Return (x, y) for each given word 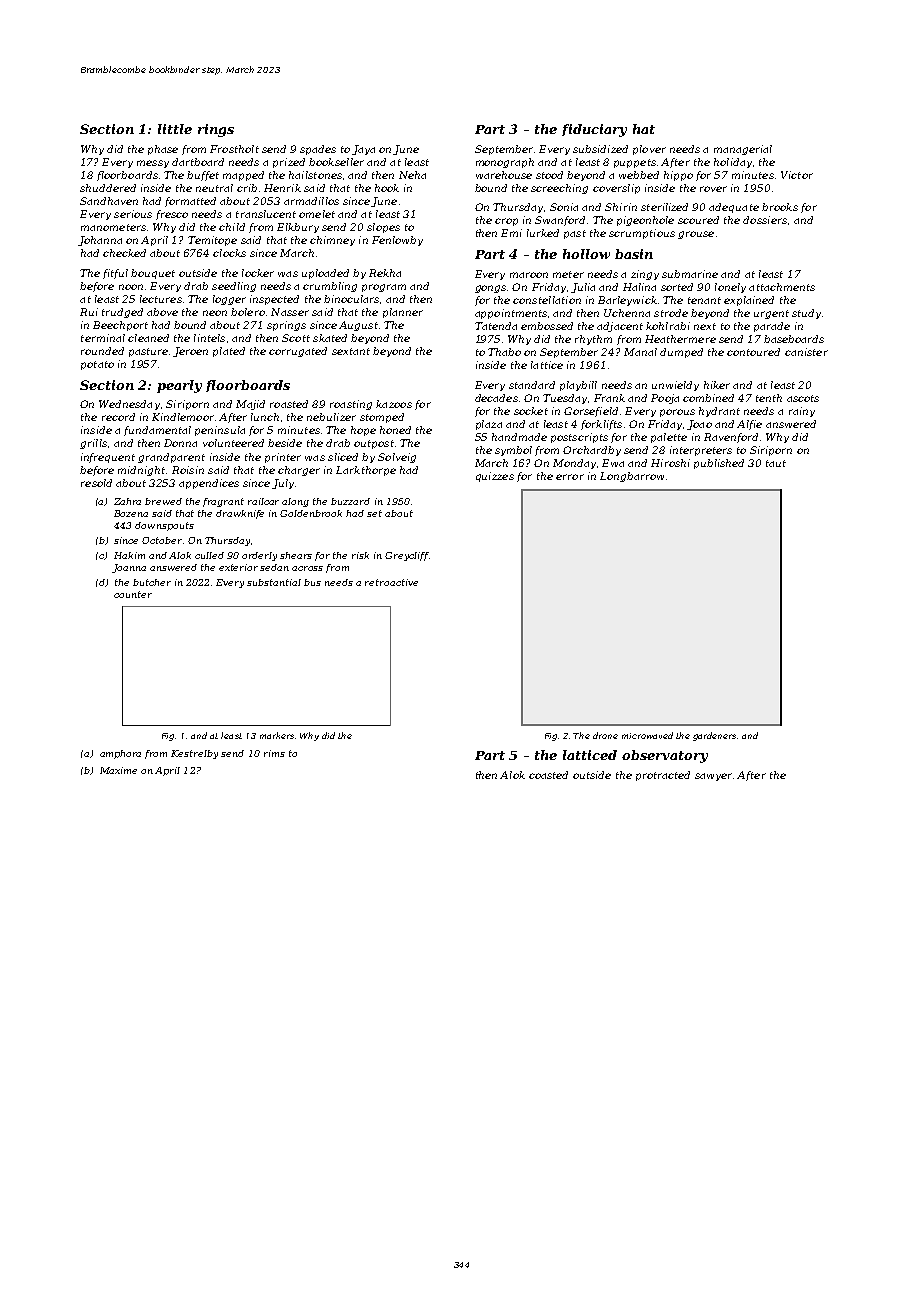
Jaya (363, 150)
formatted (190, 202)
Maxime (118, 770)
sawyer (713, 777)
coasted (548, 775)
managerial (743, 150)
